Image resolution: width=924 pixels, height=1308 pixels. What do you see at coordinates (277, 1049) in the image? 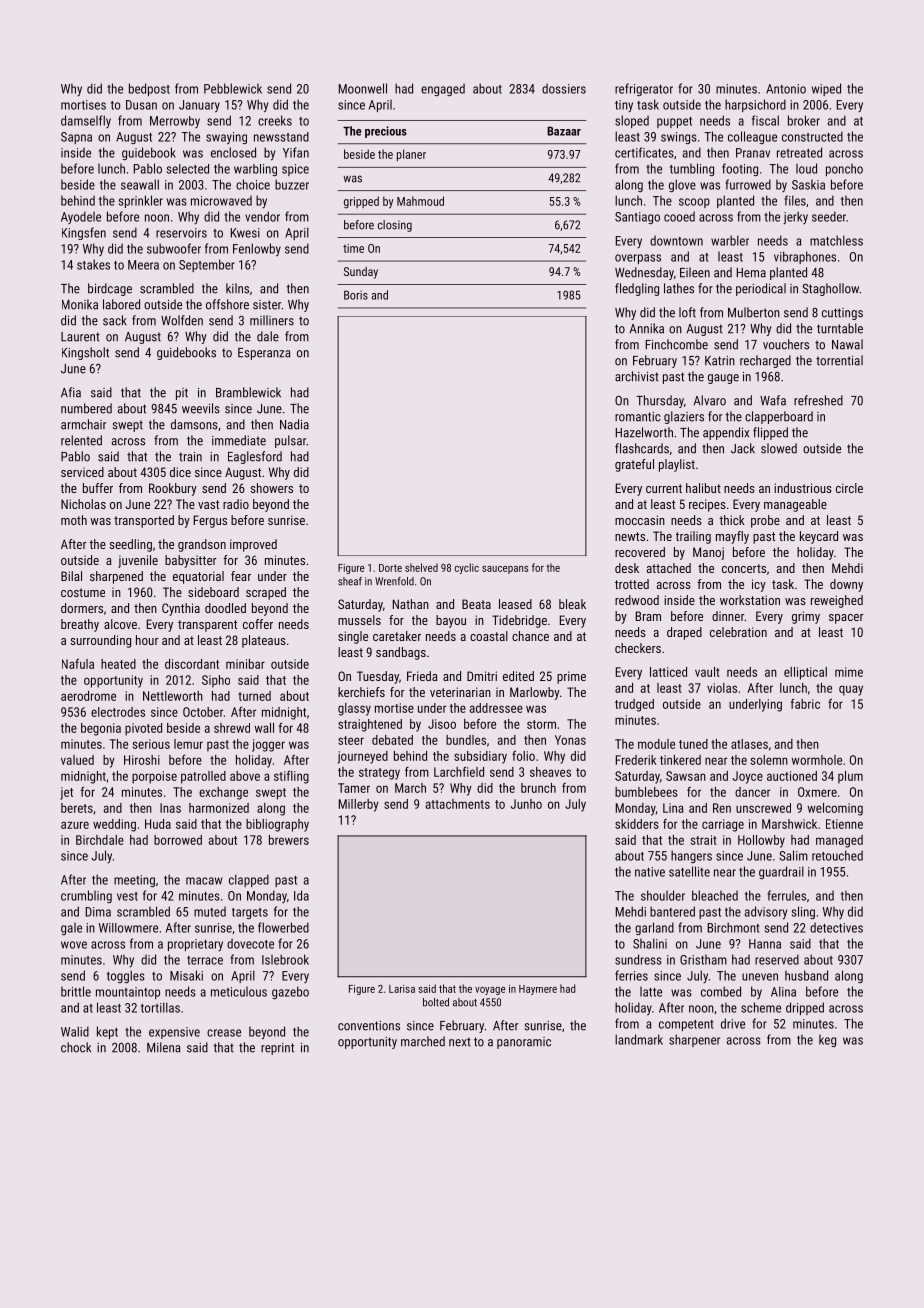
I see `reprint` at bounding box center [277, 1049].
